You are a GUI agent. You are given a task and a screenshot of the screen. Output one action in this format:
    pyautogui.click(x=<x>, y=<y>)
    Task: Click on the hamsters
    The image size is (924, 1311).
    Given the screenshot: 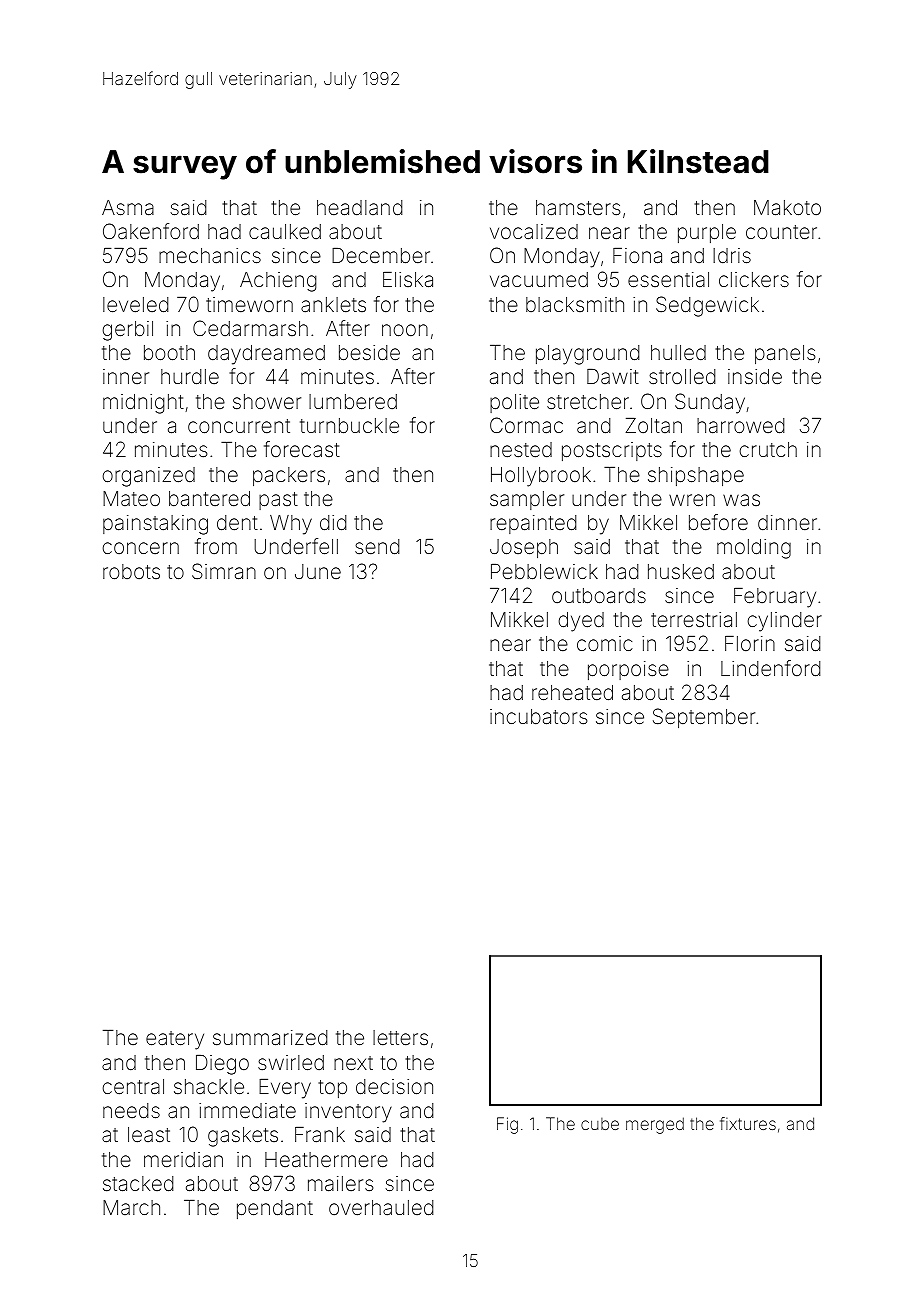 What is the action you would take?
    pyautogui.click(x=578, y=207)
